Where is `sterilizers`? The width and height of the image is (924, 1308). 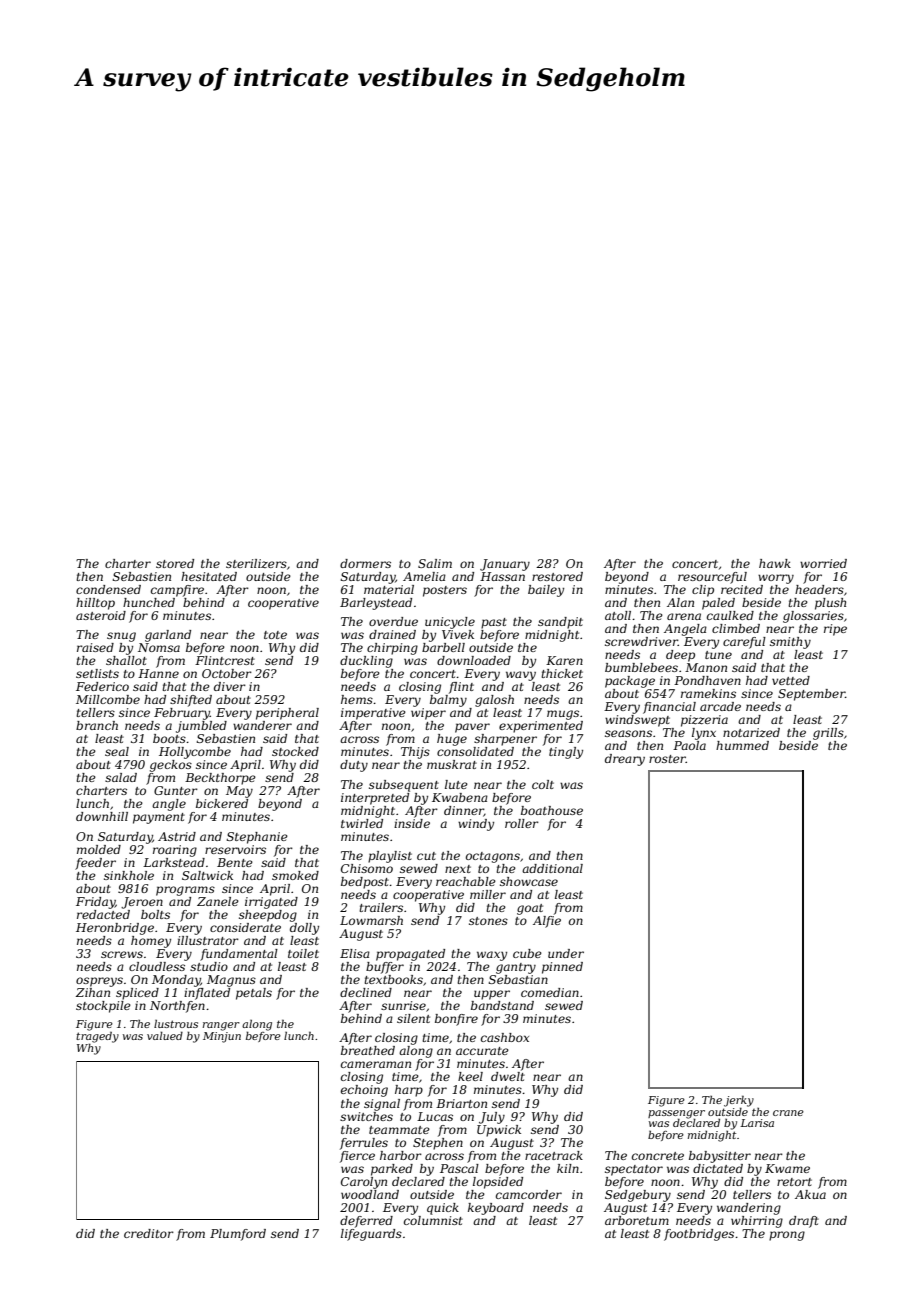
sterilizers is located at coordinates (256, 563).
